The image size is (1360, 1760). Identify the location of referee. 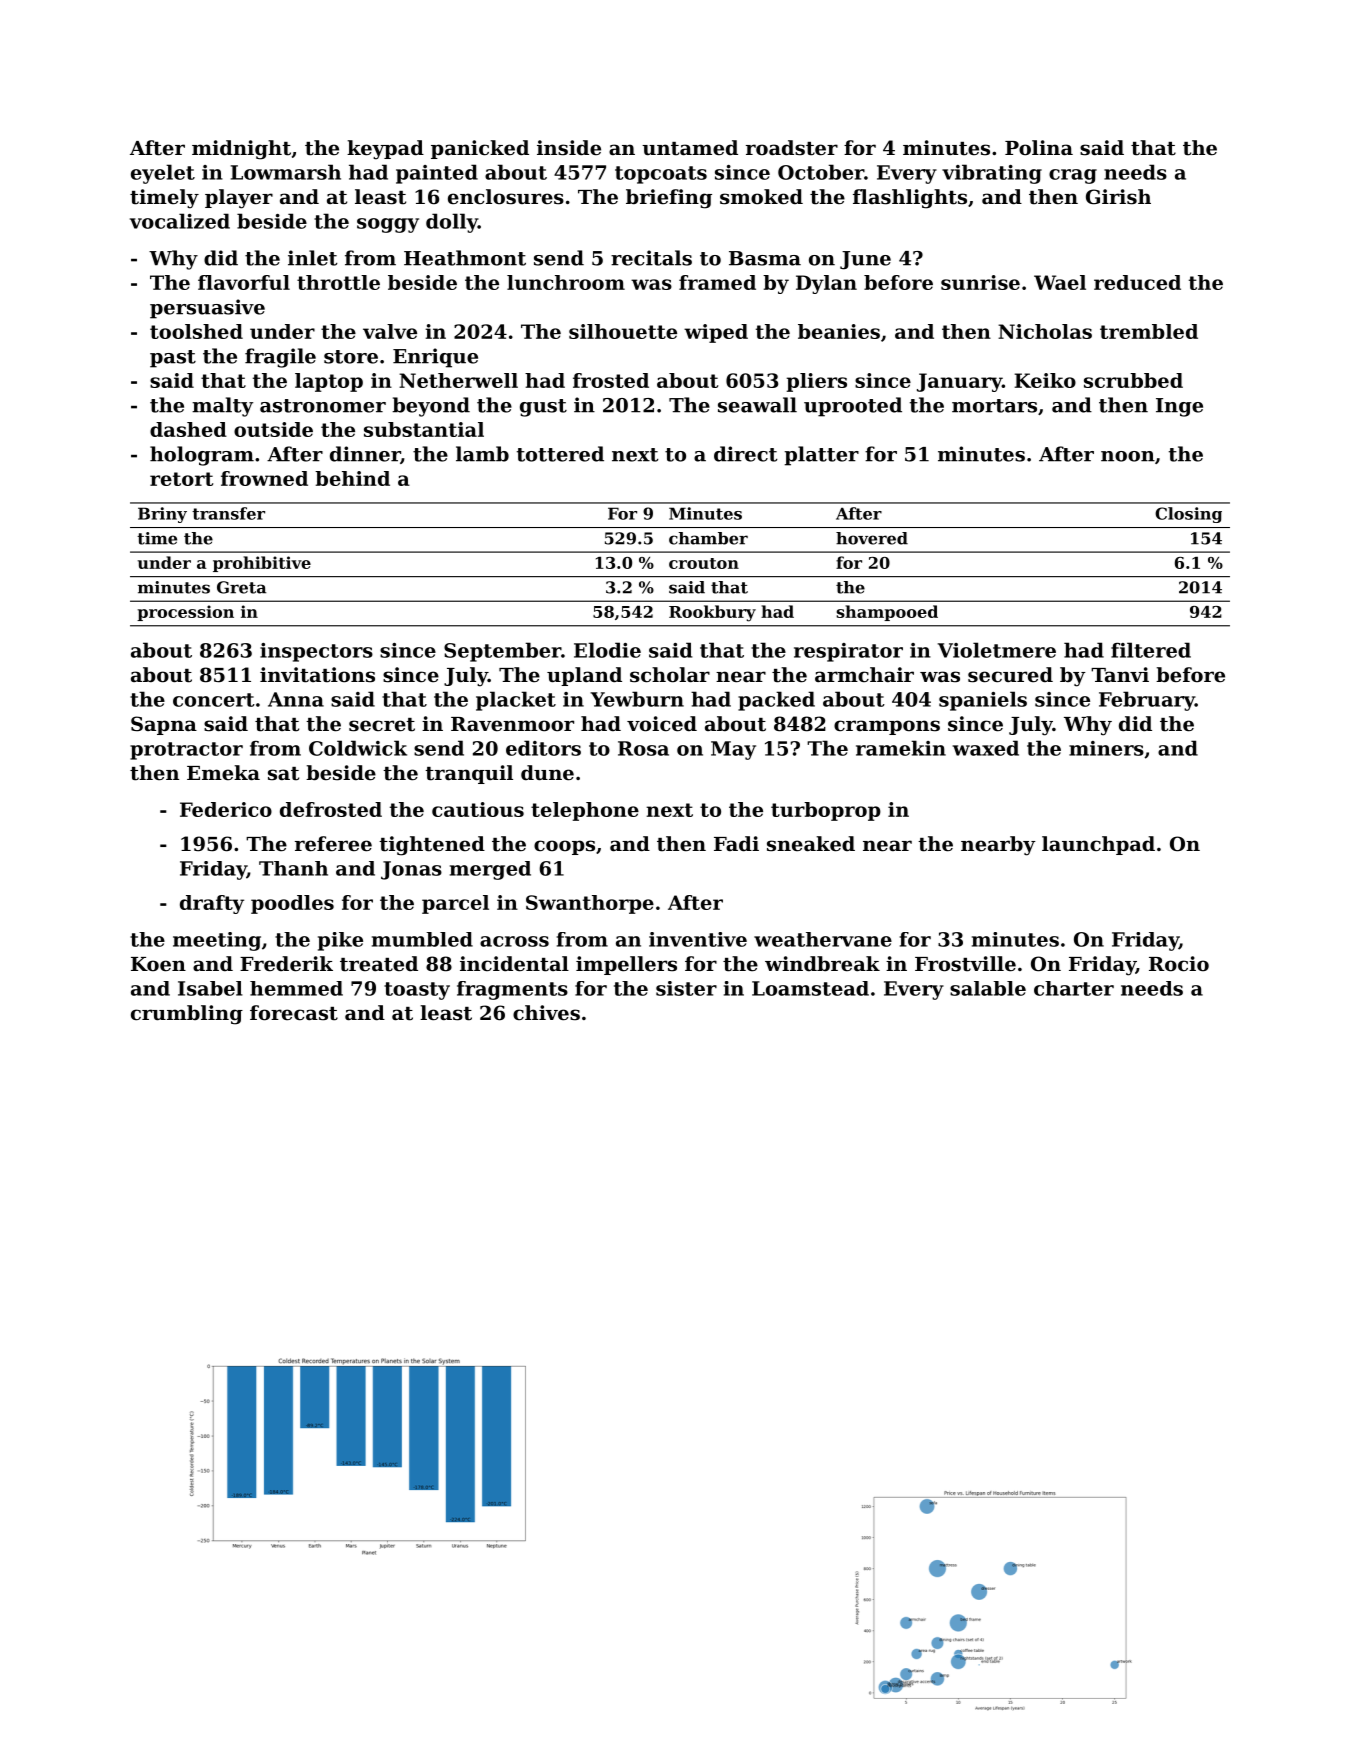
(333, 844).
